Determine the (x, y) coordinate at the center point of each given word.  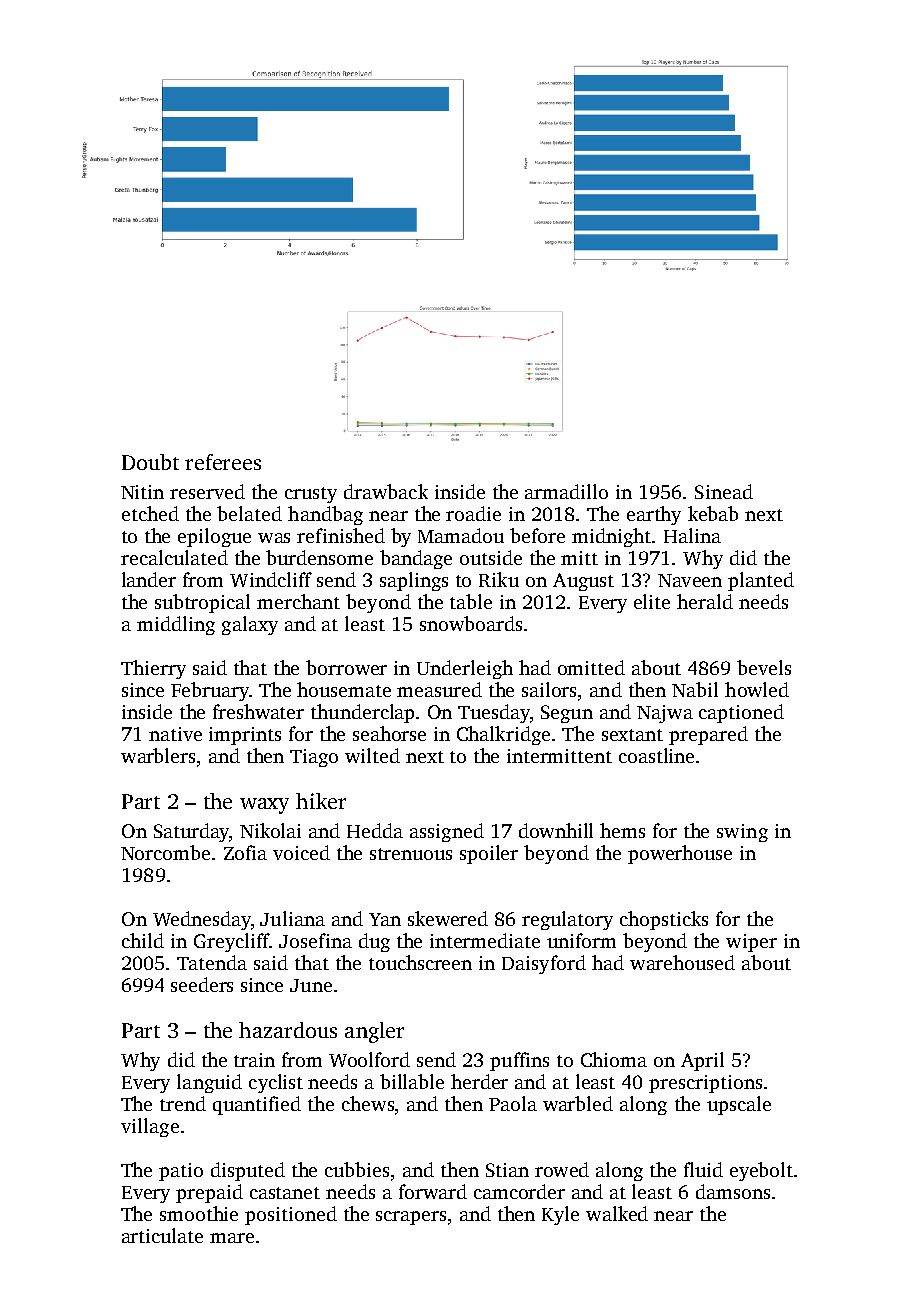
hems (622, 830)
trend (183, 1103)
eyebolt (761, 1171)
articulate (162, 1235)
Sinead (724, 491)
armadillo (566, 491)
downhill (556, 830)
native (175, 734)
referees (223, 462)
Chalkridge (503, 735)
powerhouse (680, 854)
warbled (578, 1103)
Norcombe (165, 852)
